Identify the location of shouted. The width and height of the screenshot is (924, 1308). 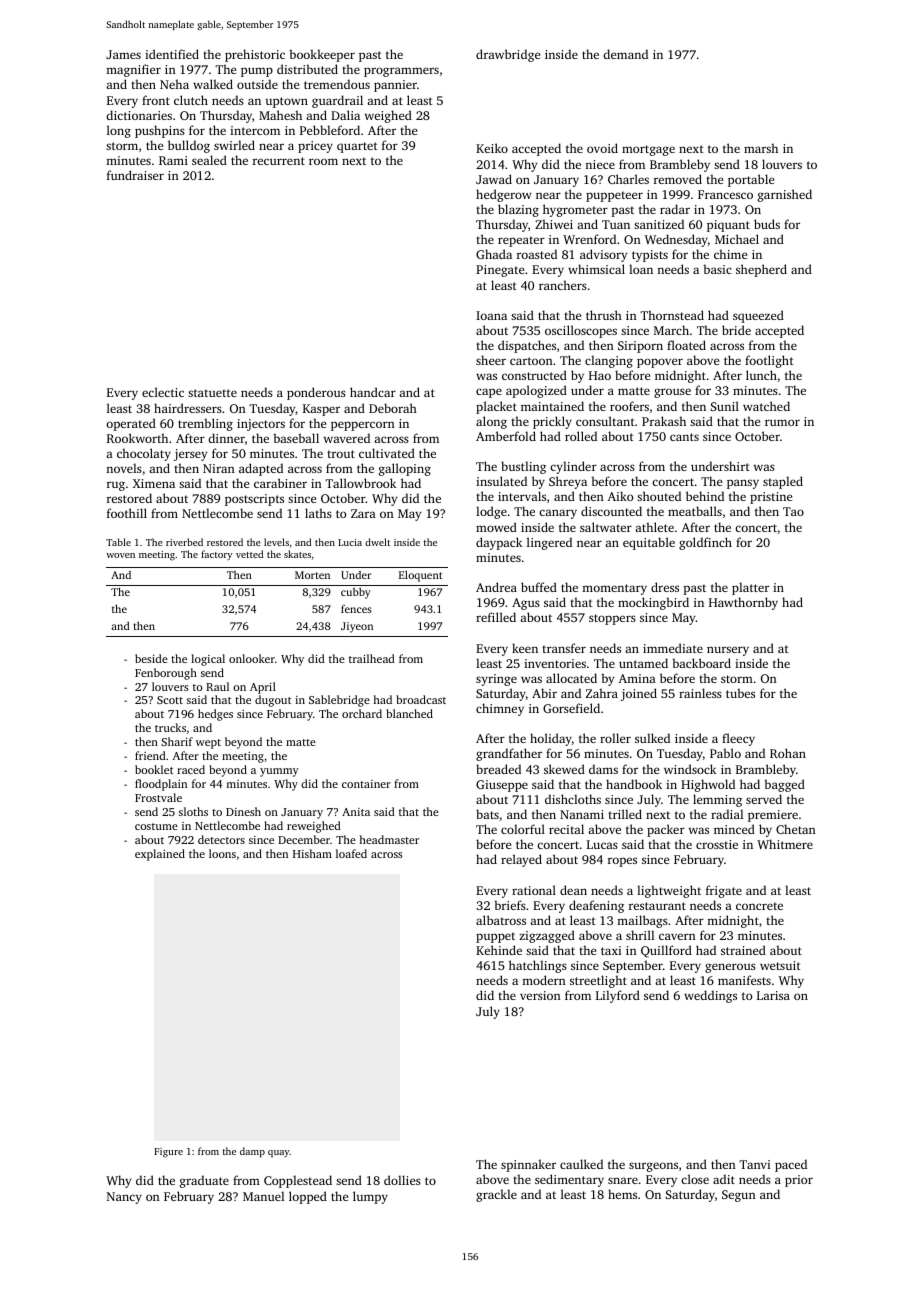
(659, 496).
